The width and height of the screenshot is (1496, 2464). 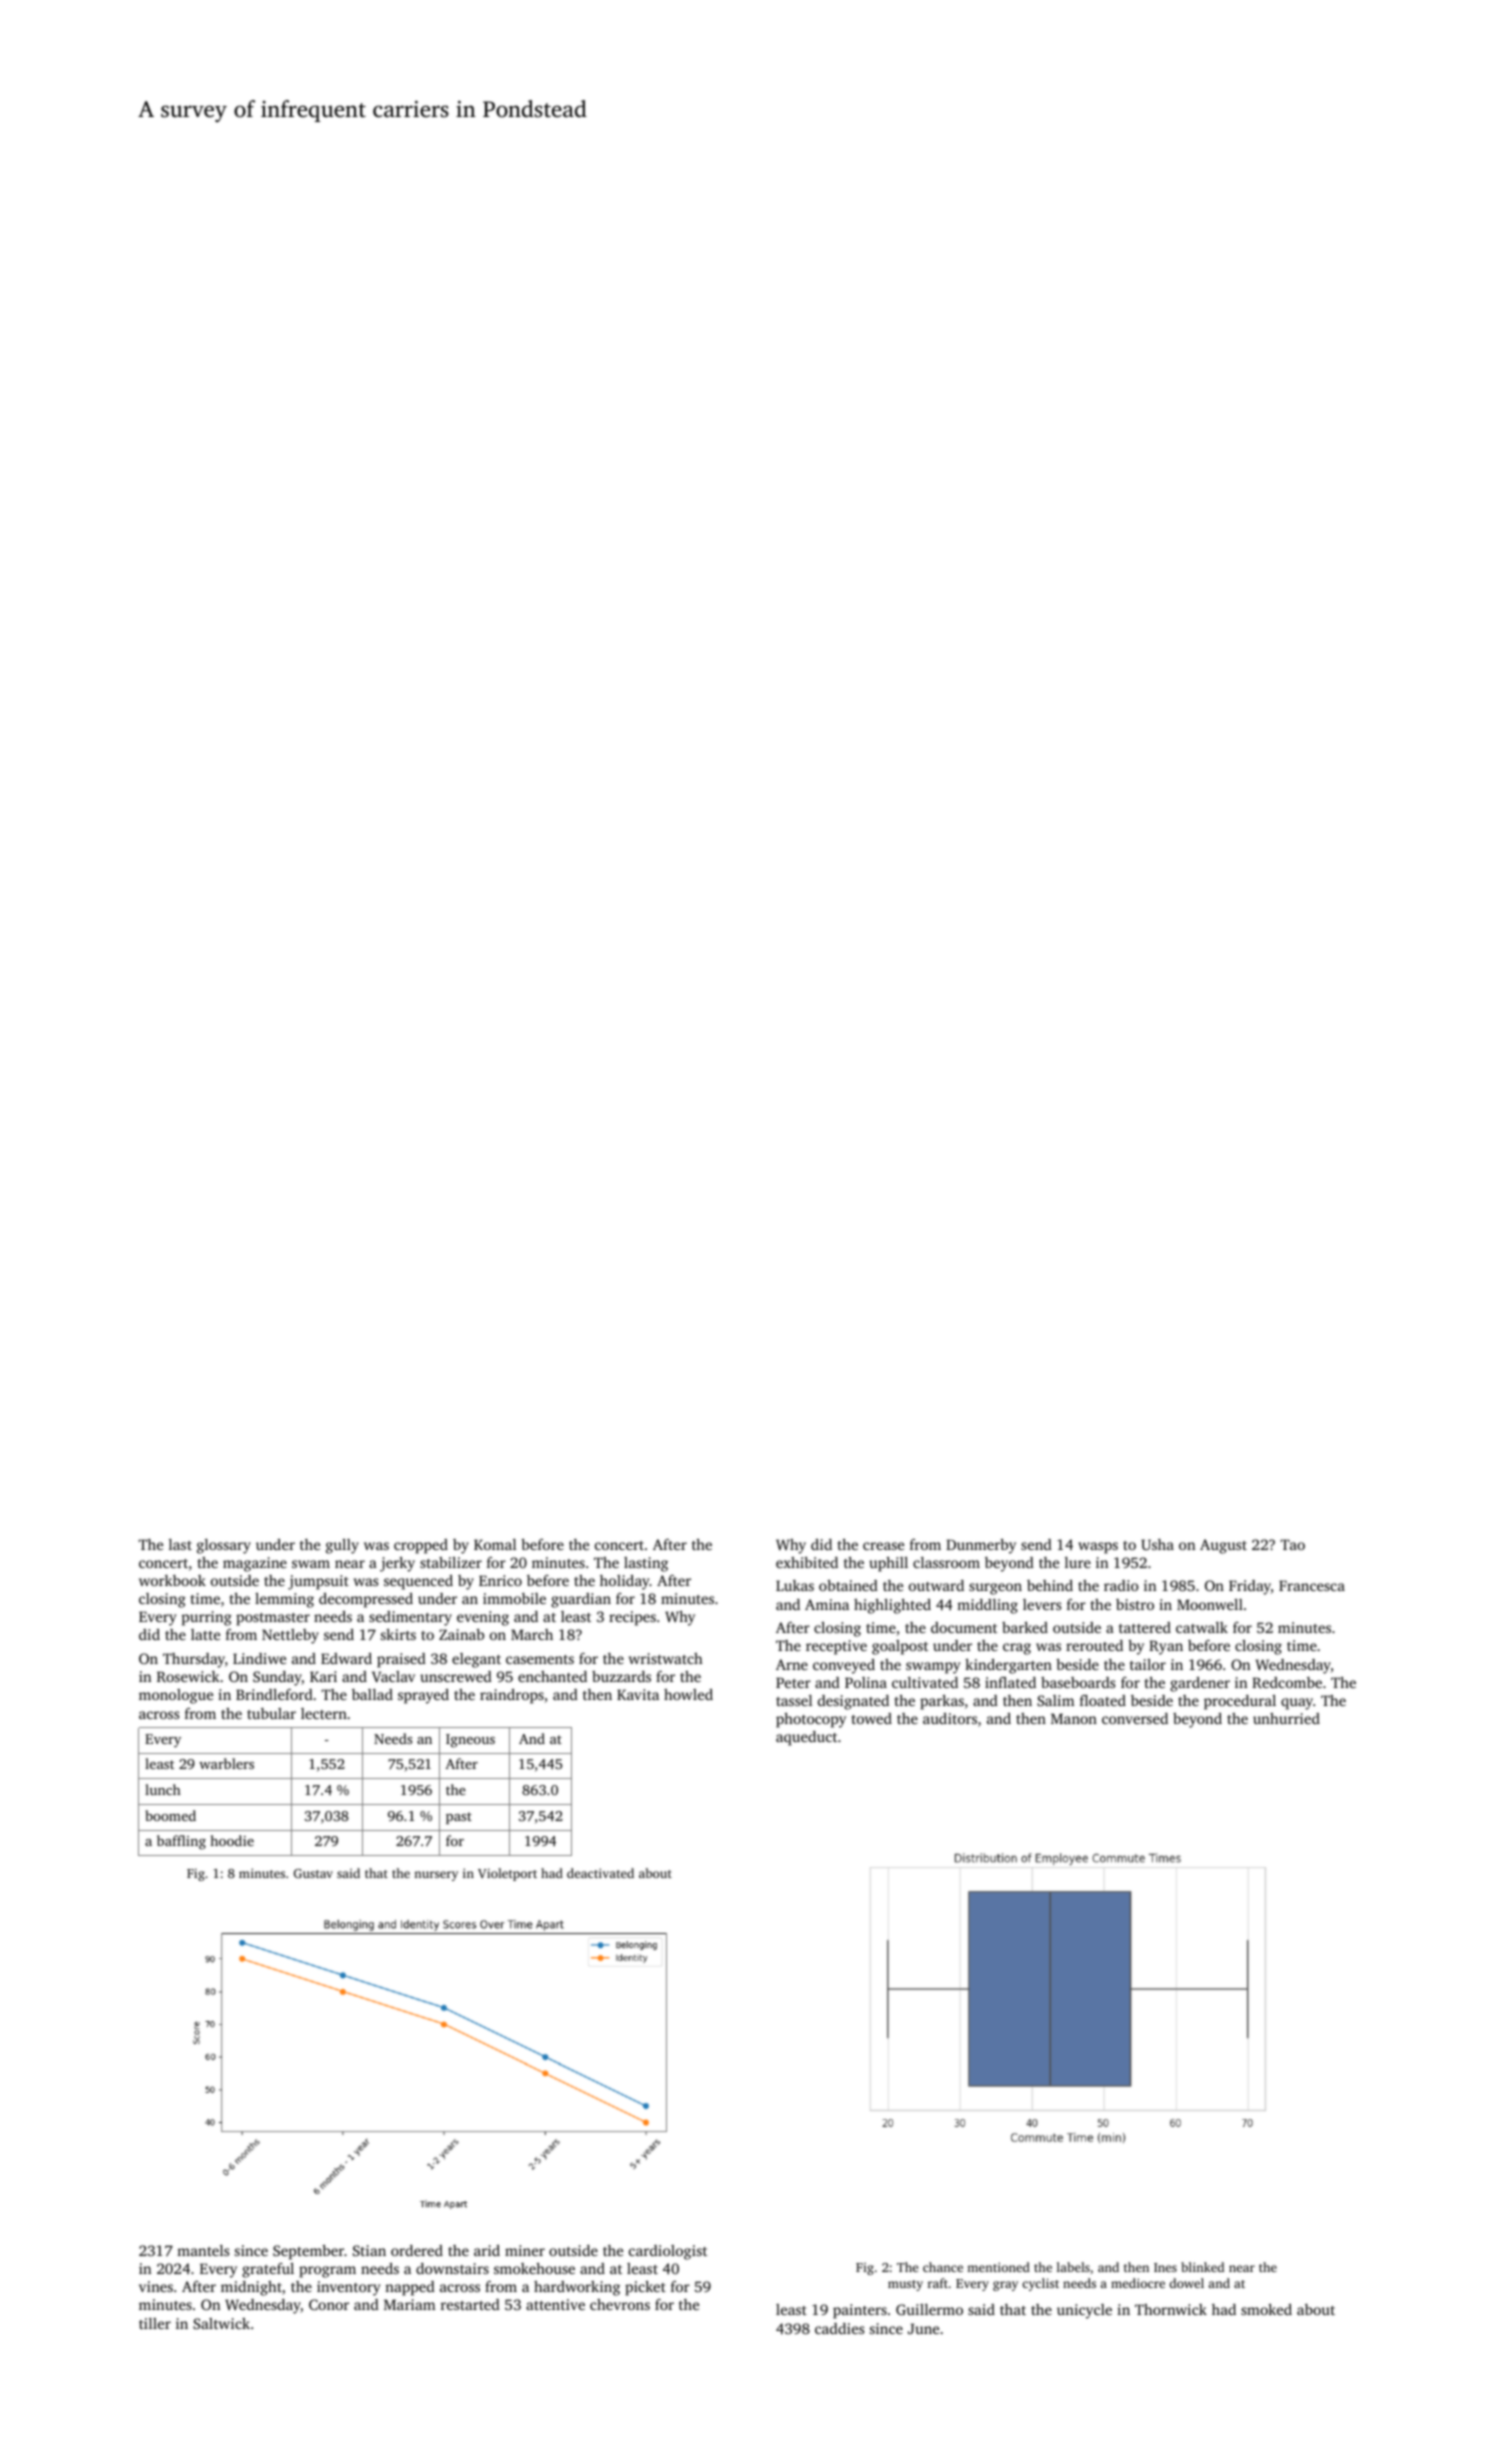 What do you see at coordinates (806, 1738) in the screenshot?
I see `aqueduct` at bounding box center [806, 1738].
